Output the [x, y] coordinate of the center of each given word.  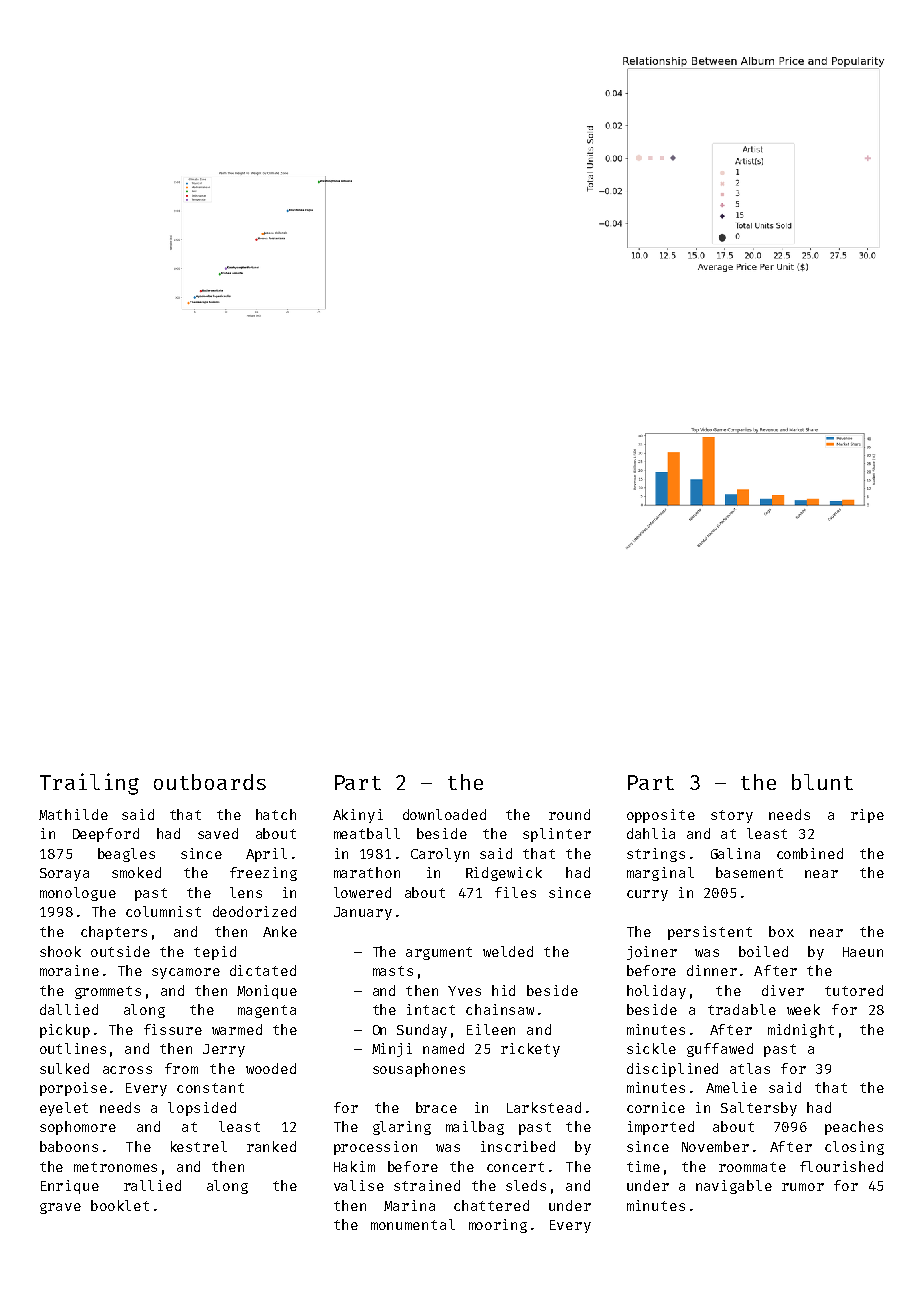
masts [393, 971]
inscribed [518, 1146]
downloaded [444, 814]
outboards [210, 782]
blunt [822, 782]
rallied [152, 1185]
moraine [69, 970]
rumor [803, 1187]
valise [359, 1185]
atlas [750, 1068]
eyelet [64, 1109]
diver [783, 990]
